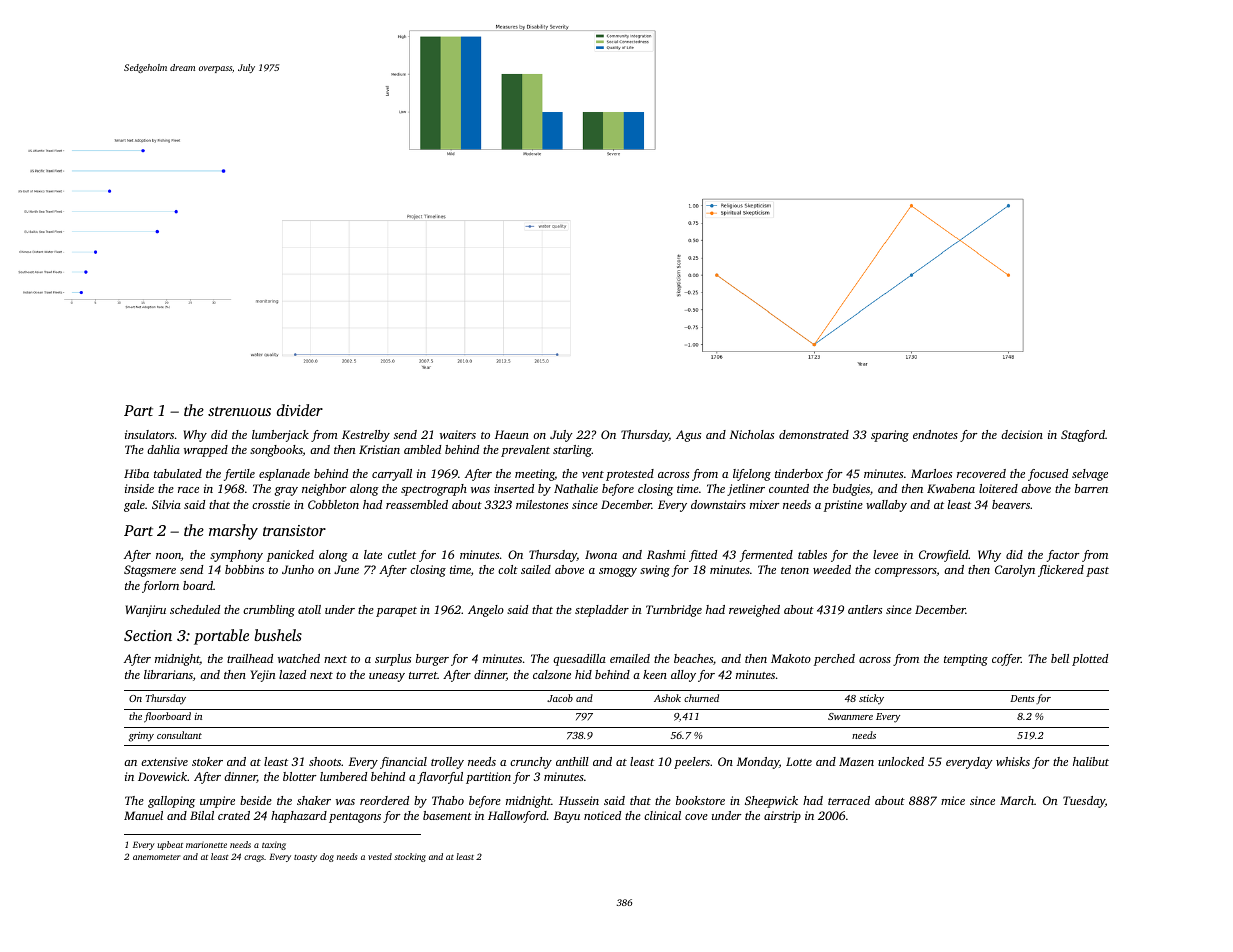 The width and height of the screenshot is (1233, 952). I want to click on Thabo, so click(448, 800).
